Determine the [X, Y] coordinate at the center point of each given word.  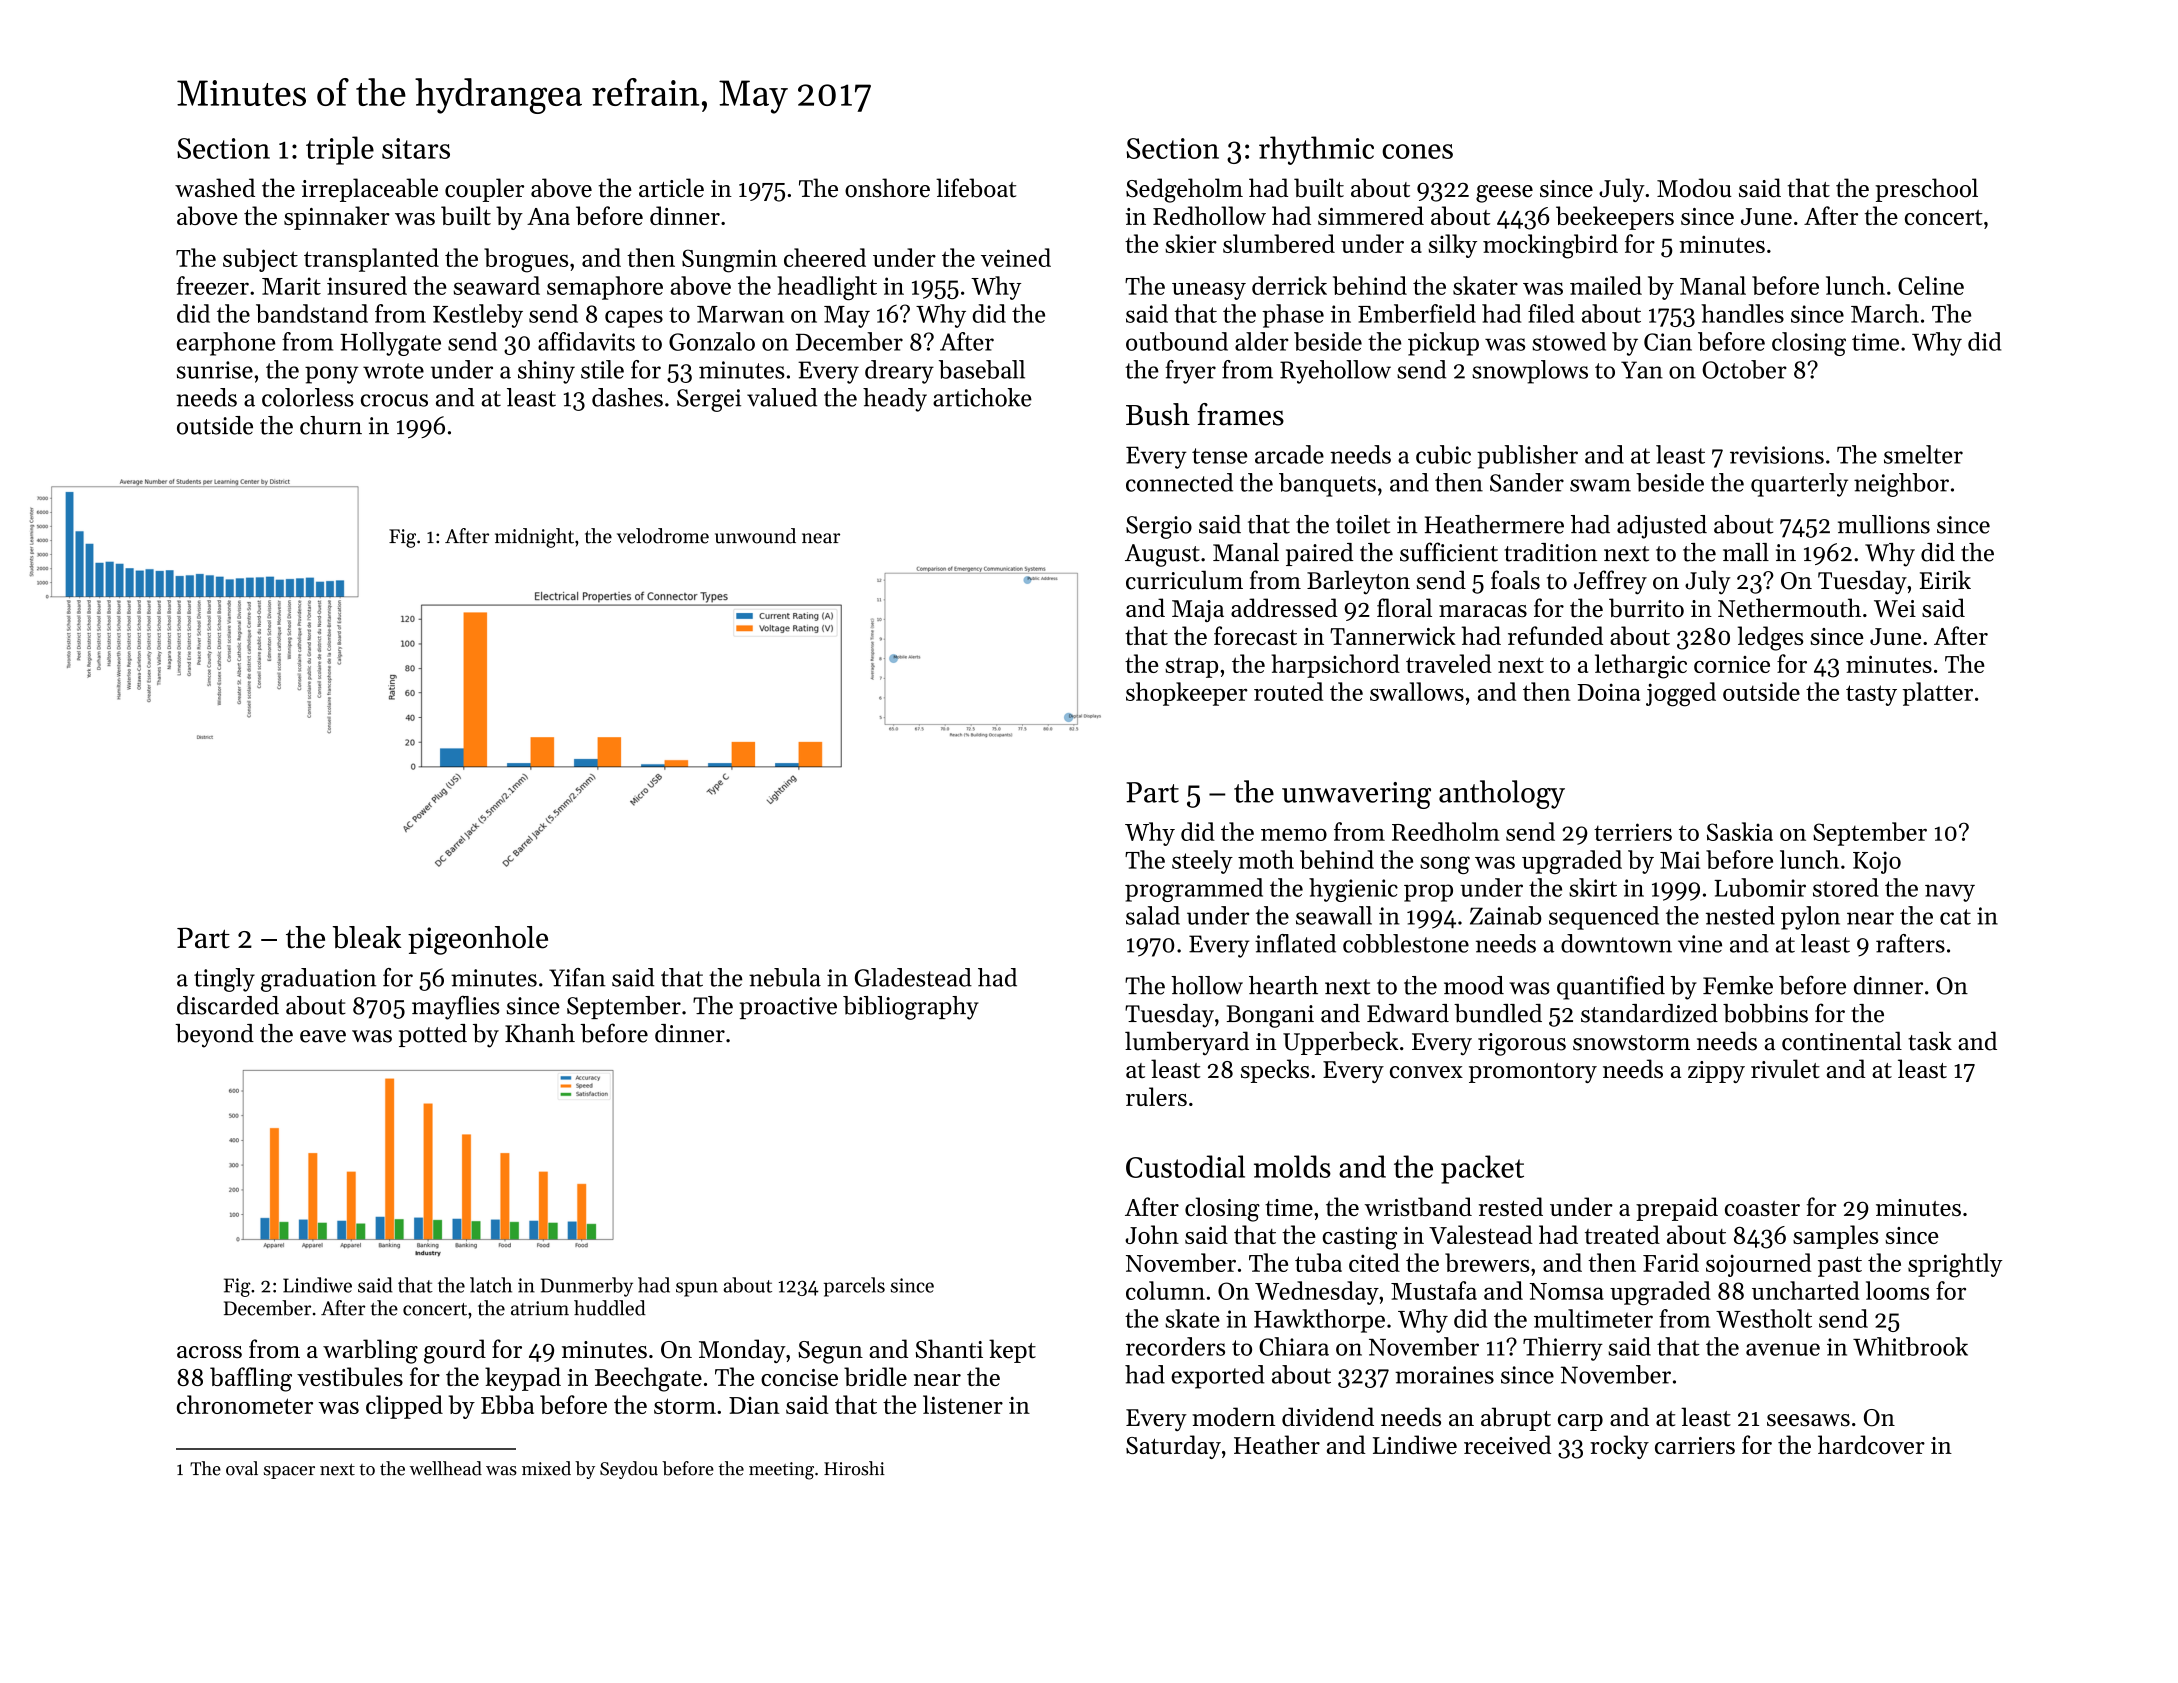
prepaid [1677, 1209]
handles [1742, 313]
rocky [1619, 1447]
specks [1275, 1071]
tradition [1550, 552]
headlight [827, 288]
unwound [755, 536]
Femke [1738, 985]
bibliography [911, 1008]
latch [491, 1285]
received [1507, 1444]
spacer [289, 1472]
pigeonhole [478, 940]
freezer [212, 285]
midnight [534, 538]
